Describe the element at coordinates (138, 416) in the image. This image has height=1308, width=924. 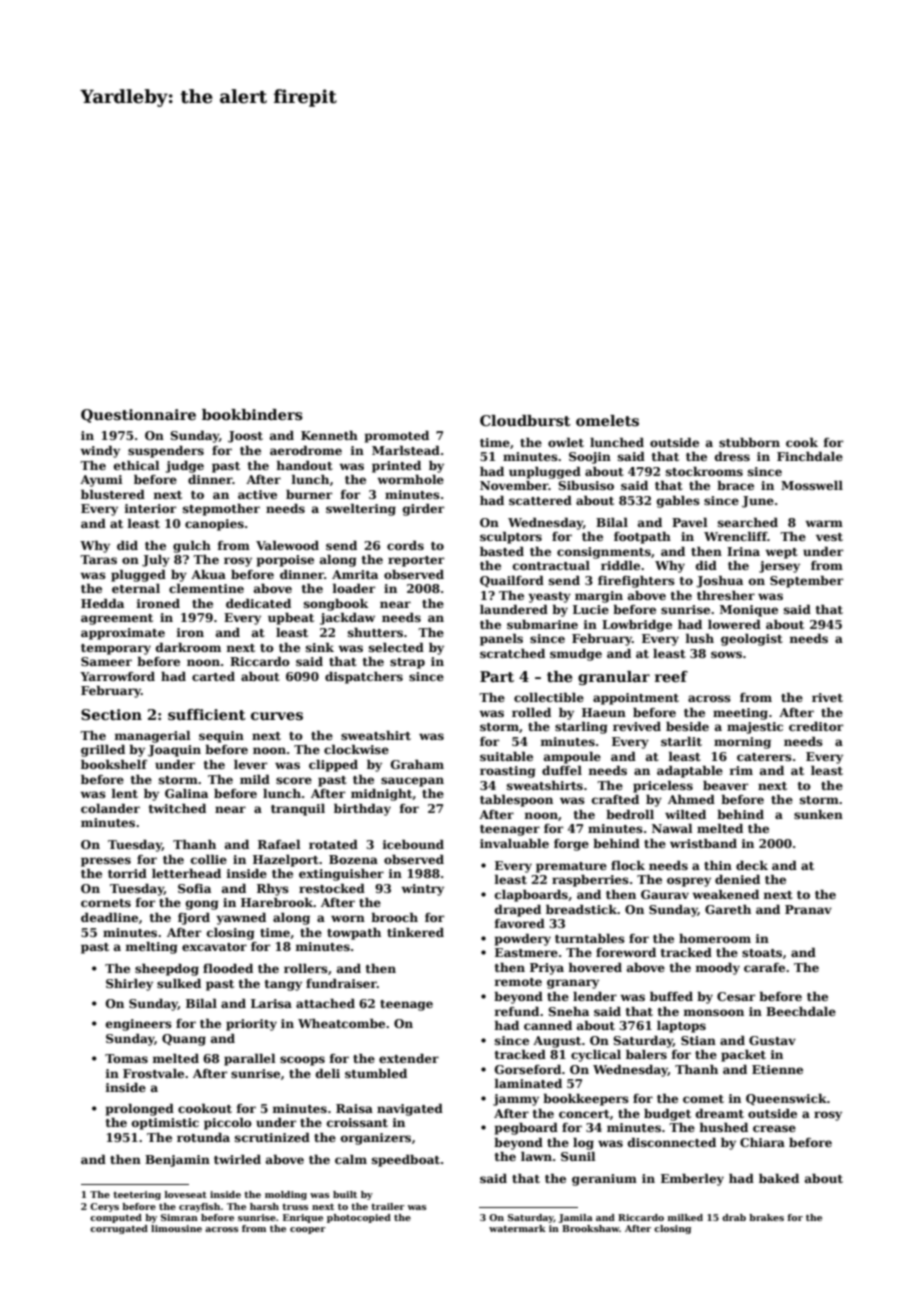
I see `Questionnaire` at that location.
